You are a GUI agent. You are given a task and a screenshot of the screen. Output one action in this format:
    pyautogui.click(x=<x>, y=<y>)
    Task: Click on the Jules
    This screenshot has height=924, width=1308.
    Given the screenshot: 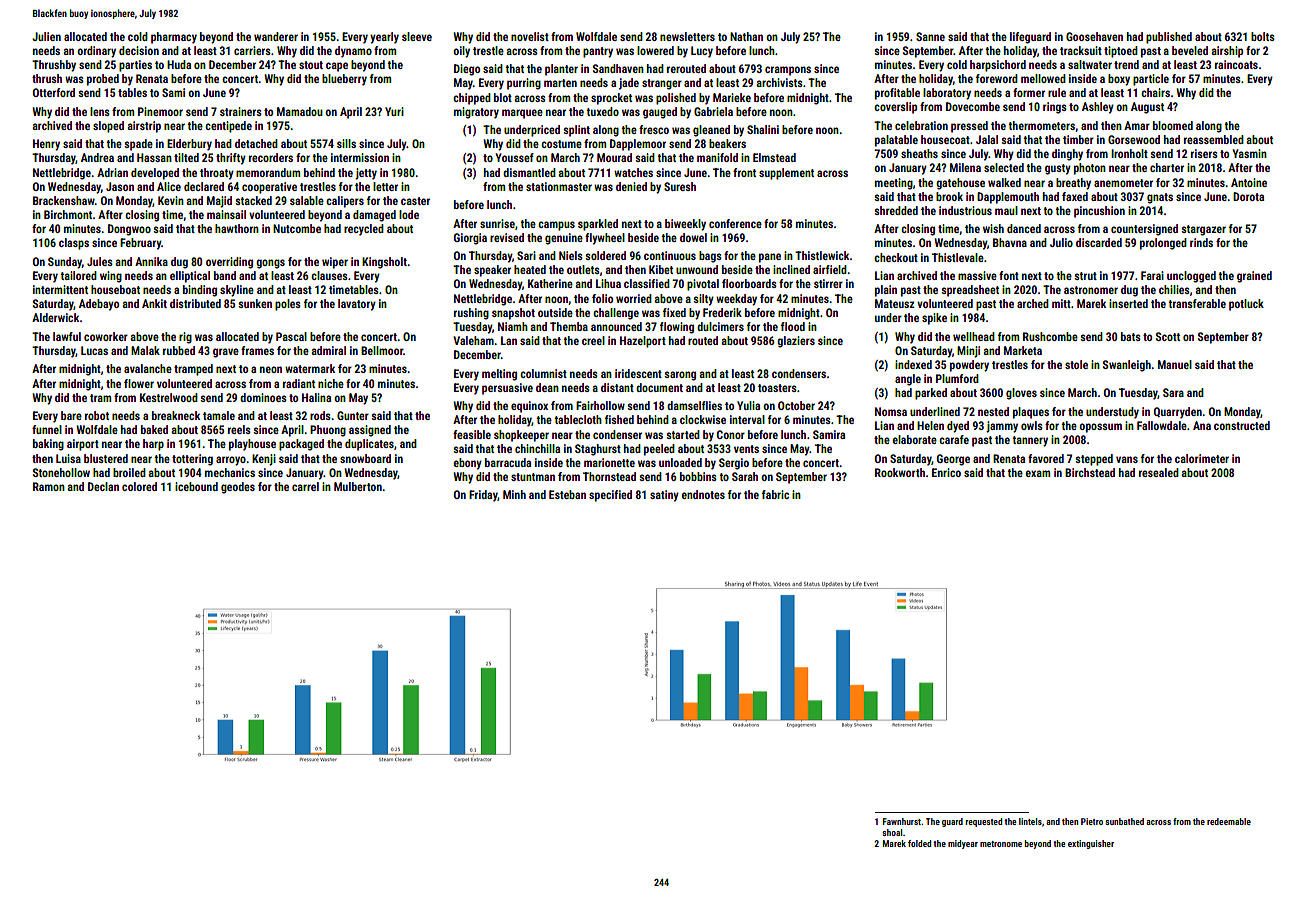 What is the action you would take?
    pyautogui.click(x=100, y=261)
